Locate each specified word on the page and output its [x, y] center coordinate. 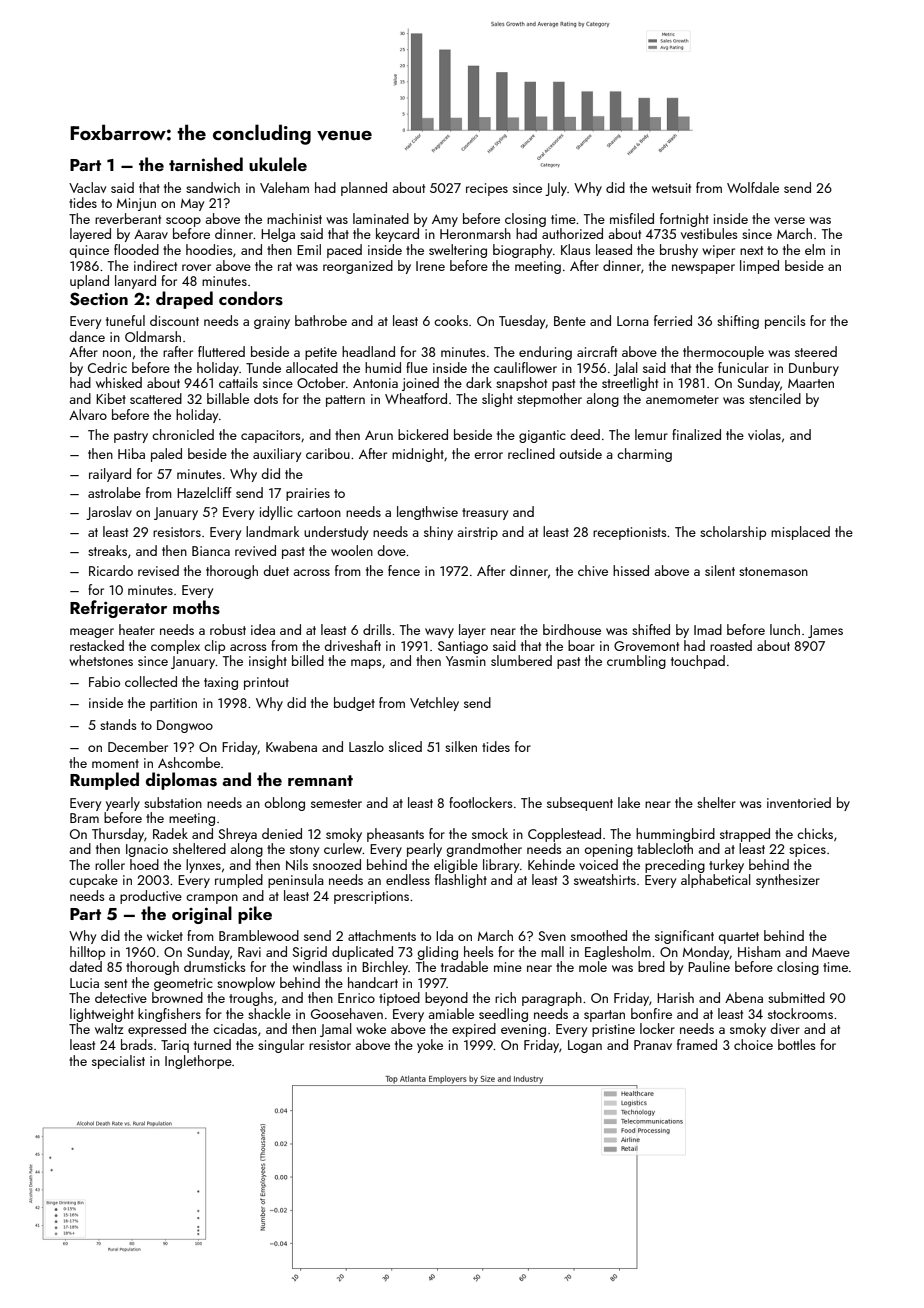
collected [151, 681]
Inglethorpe [198, 1062]
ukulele [278, 164]
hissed [631, 570]
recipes [487, 189]
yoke [430, 1046]
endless [408, 879]
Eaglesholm [618, 953]
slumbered [521, 660]
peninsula [296, 881]
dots [266, 398]
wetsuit [671, 188]
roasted [731, 645]
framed [697, 1044]
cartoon [319, 512]
